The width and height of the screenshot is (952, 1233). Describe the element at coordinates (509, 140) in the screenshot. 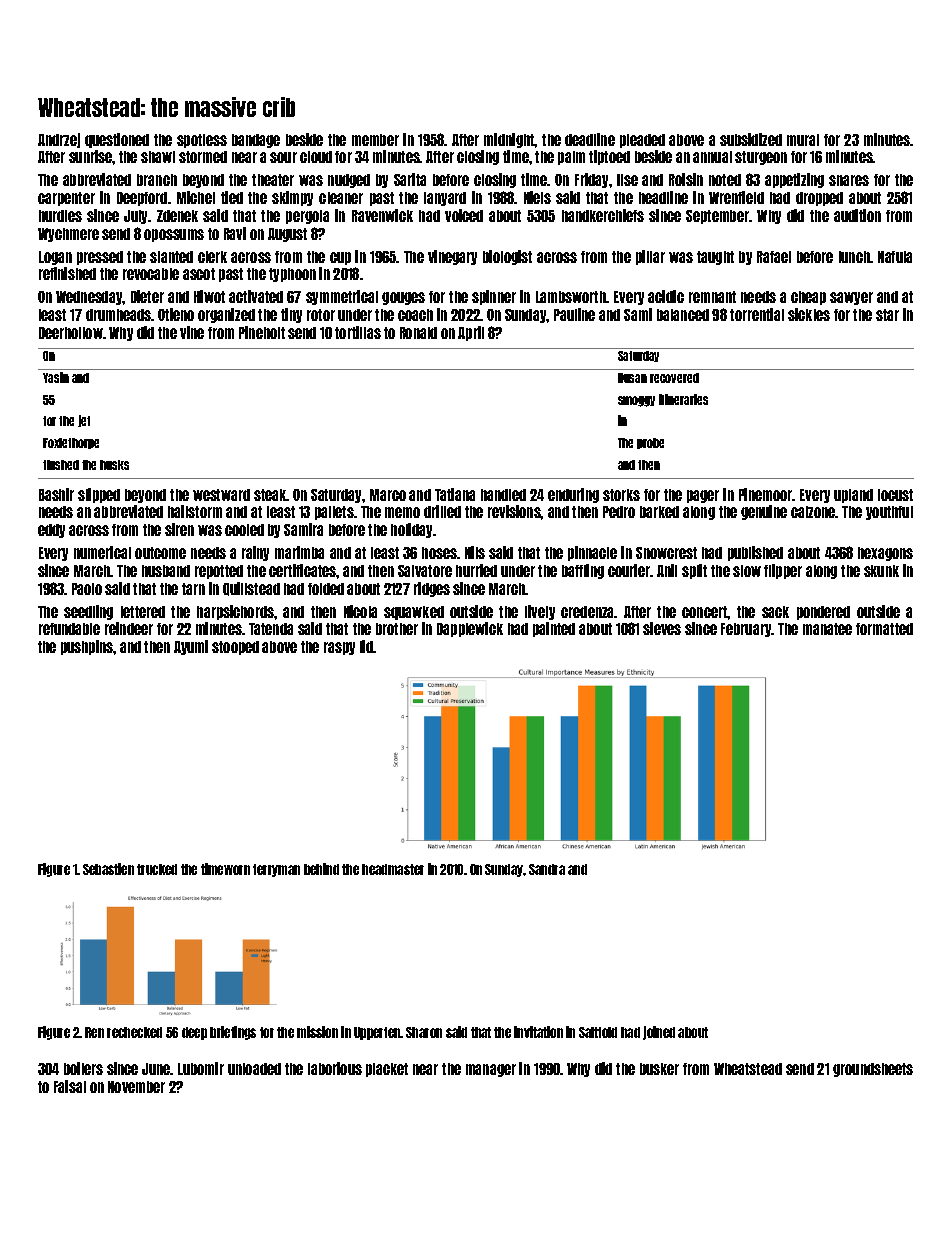

I see `midnight` at that location.
